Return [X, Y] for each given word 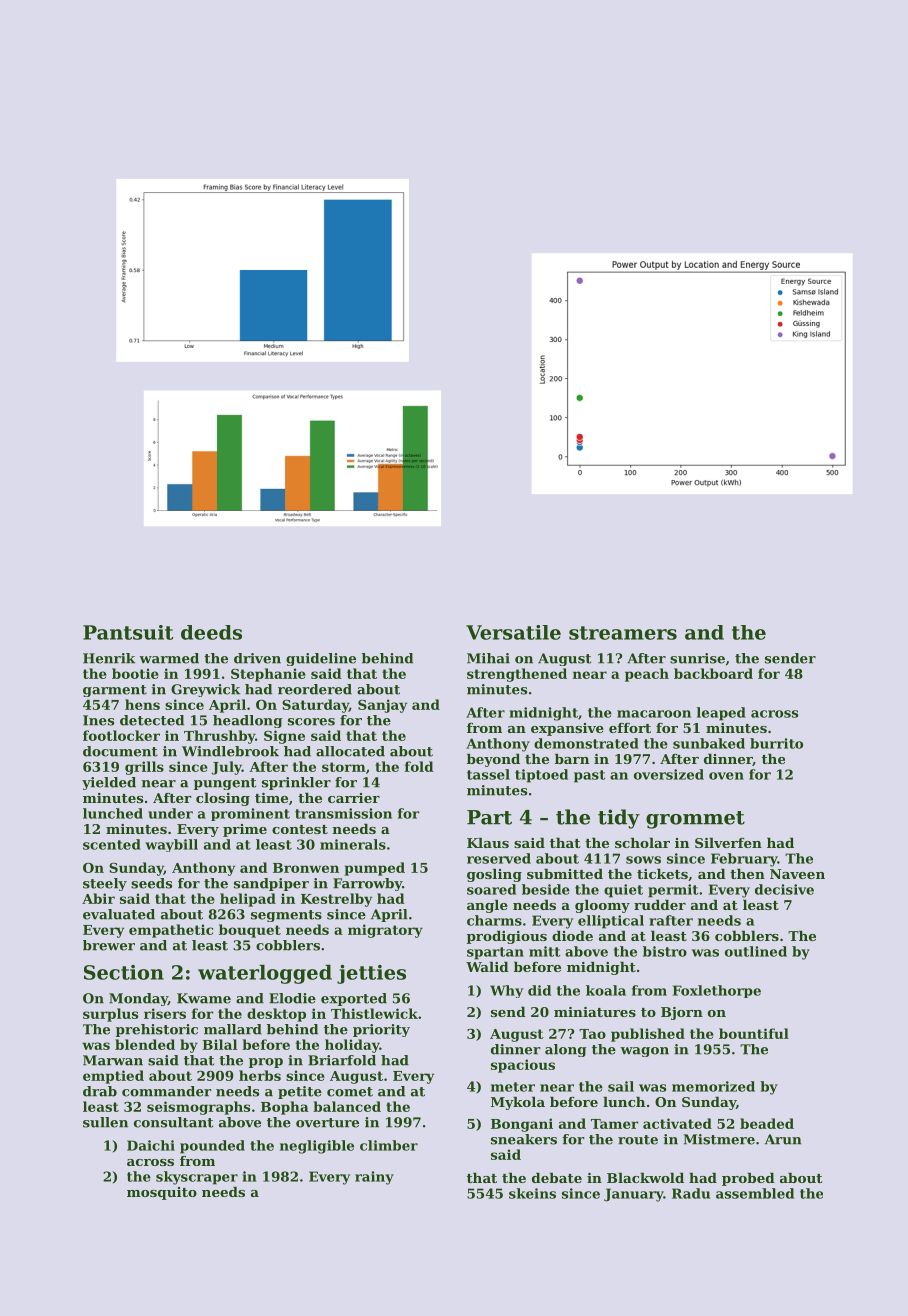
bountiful [754, 1033]
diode [572, 935]
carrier [354, 798]
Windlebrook [230, 751]
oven [726, 776]
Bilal [219, 1044]
